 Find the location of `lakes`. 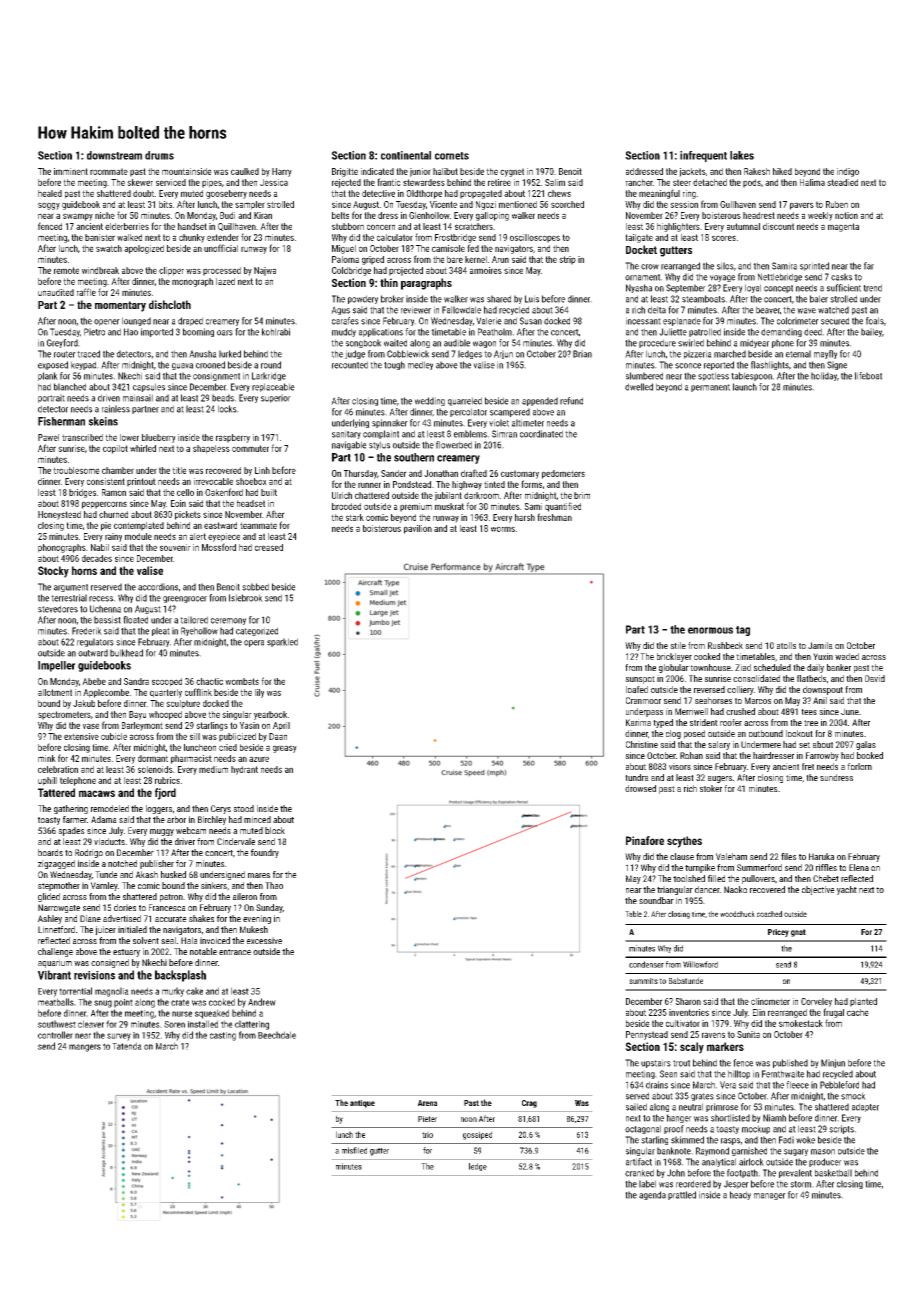

lakes is located at coordinates (742, 155).
